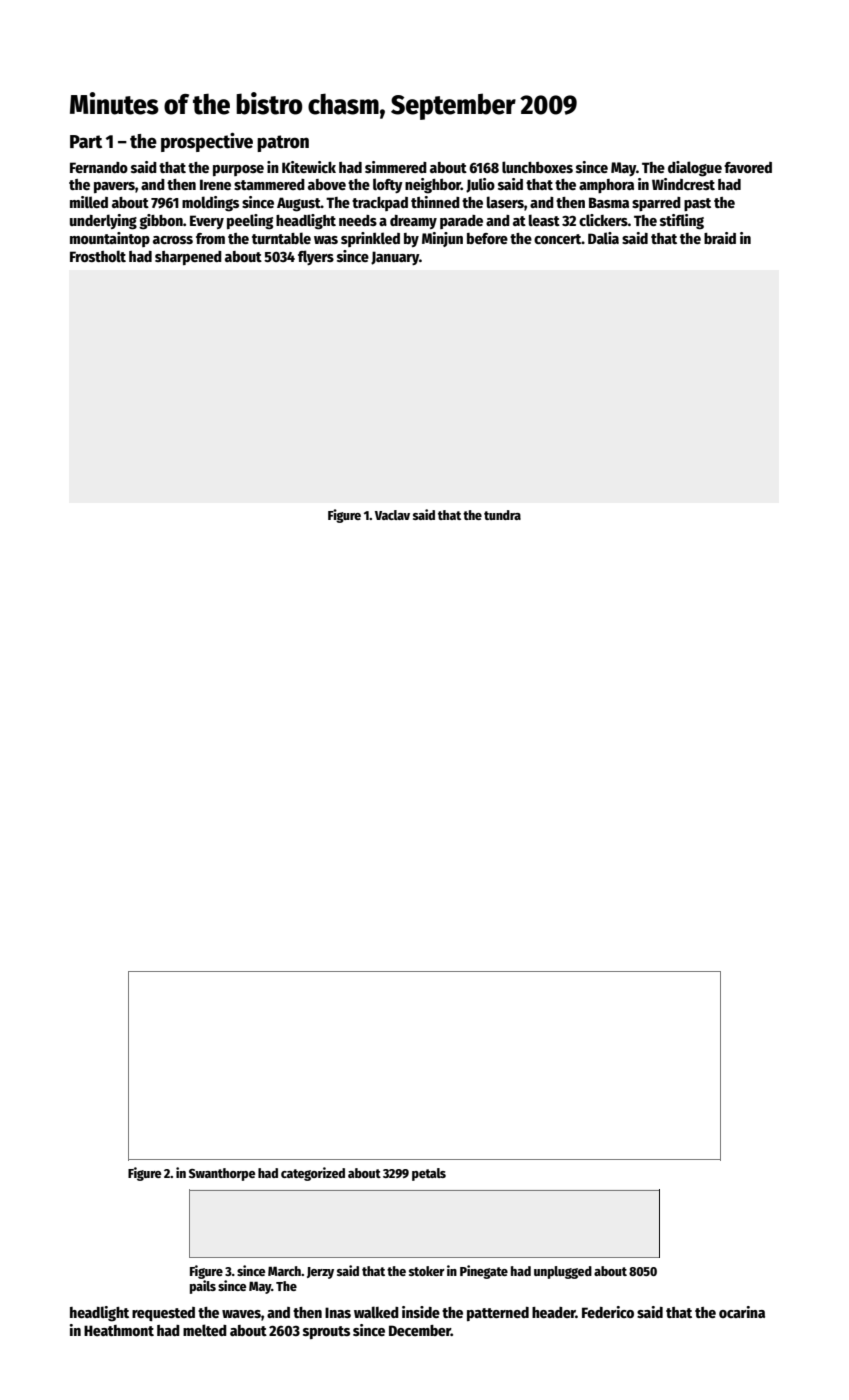  What do you see at coordinates (119, 1330) in the screenshot?
I see `Heathmont` at bounding box center [119, 1330].
